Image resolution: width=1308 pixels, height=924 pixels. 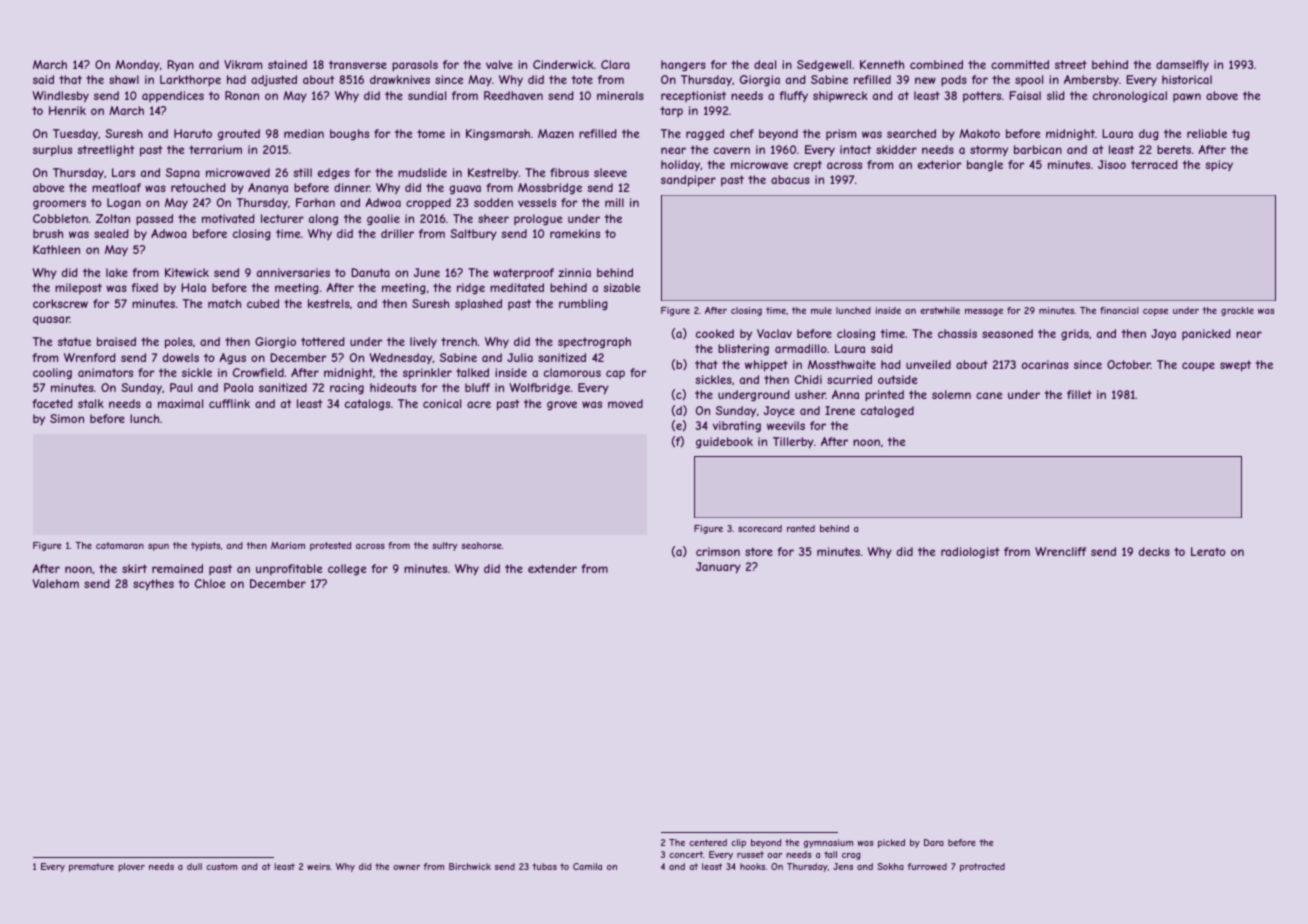 I want to click on Ryan, so click(x=180, y=66).
